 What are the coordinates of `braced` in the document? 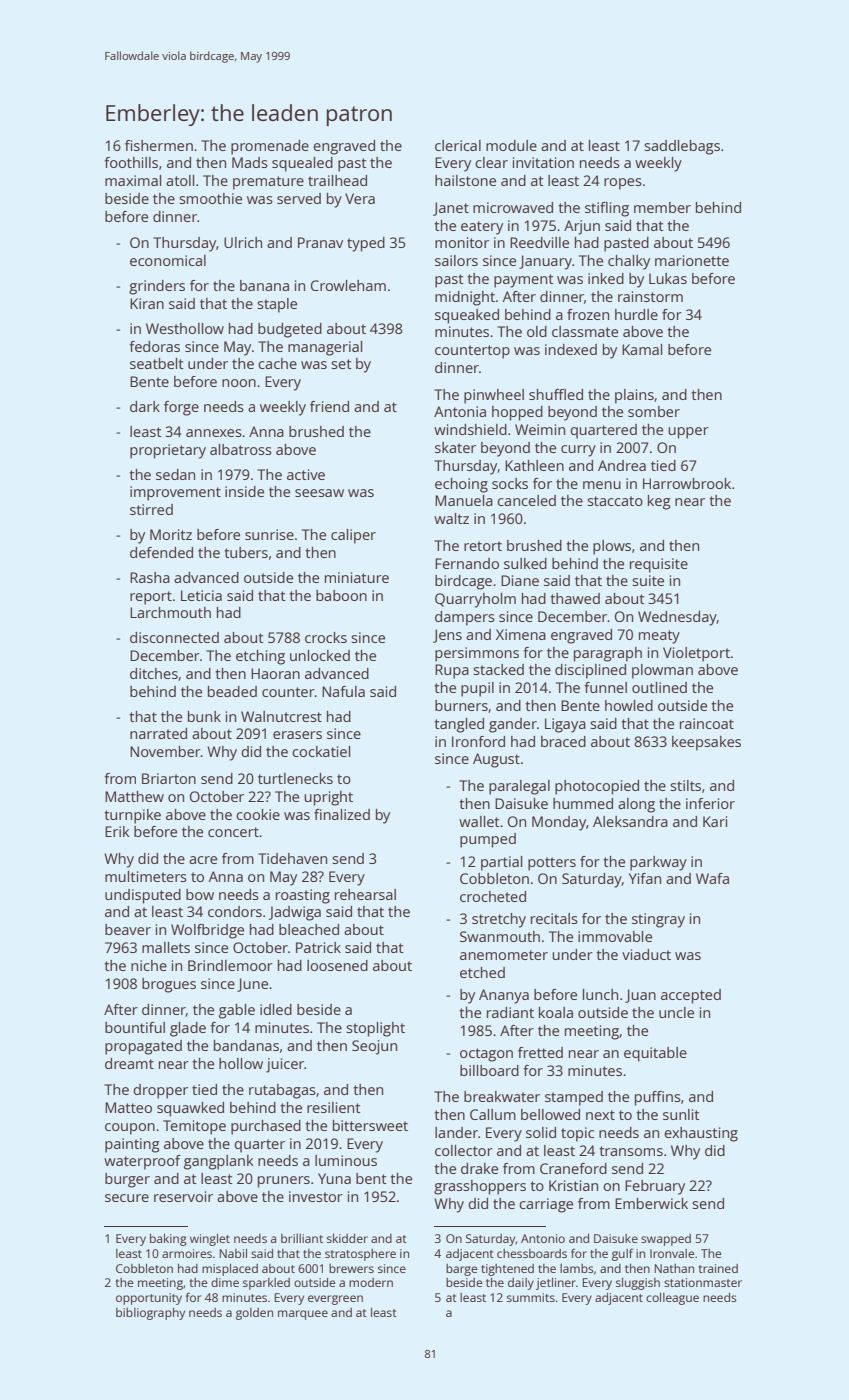 It's located at (563, 741).
